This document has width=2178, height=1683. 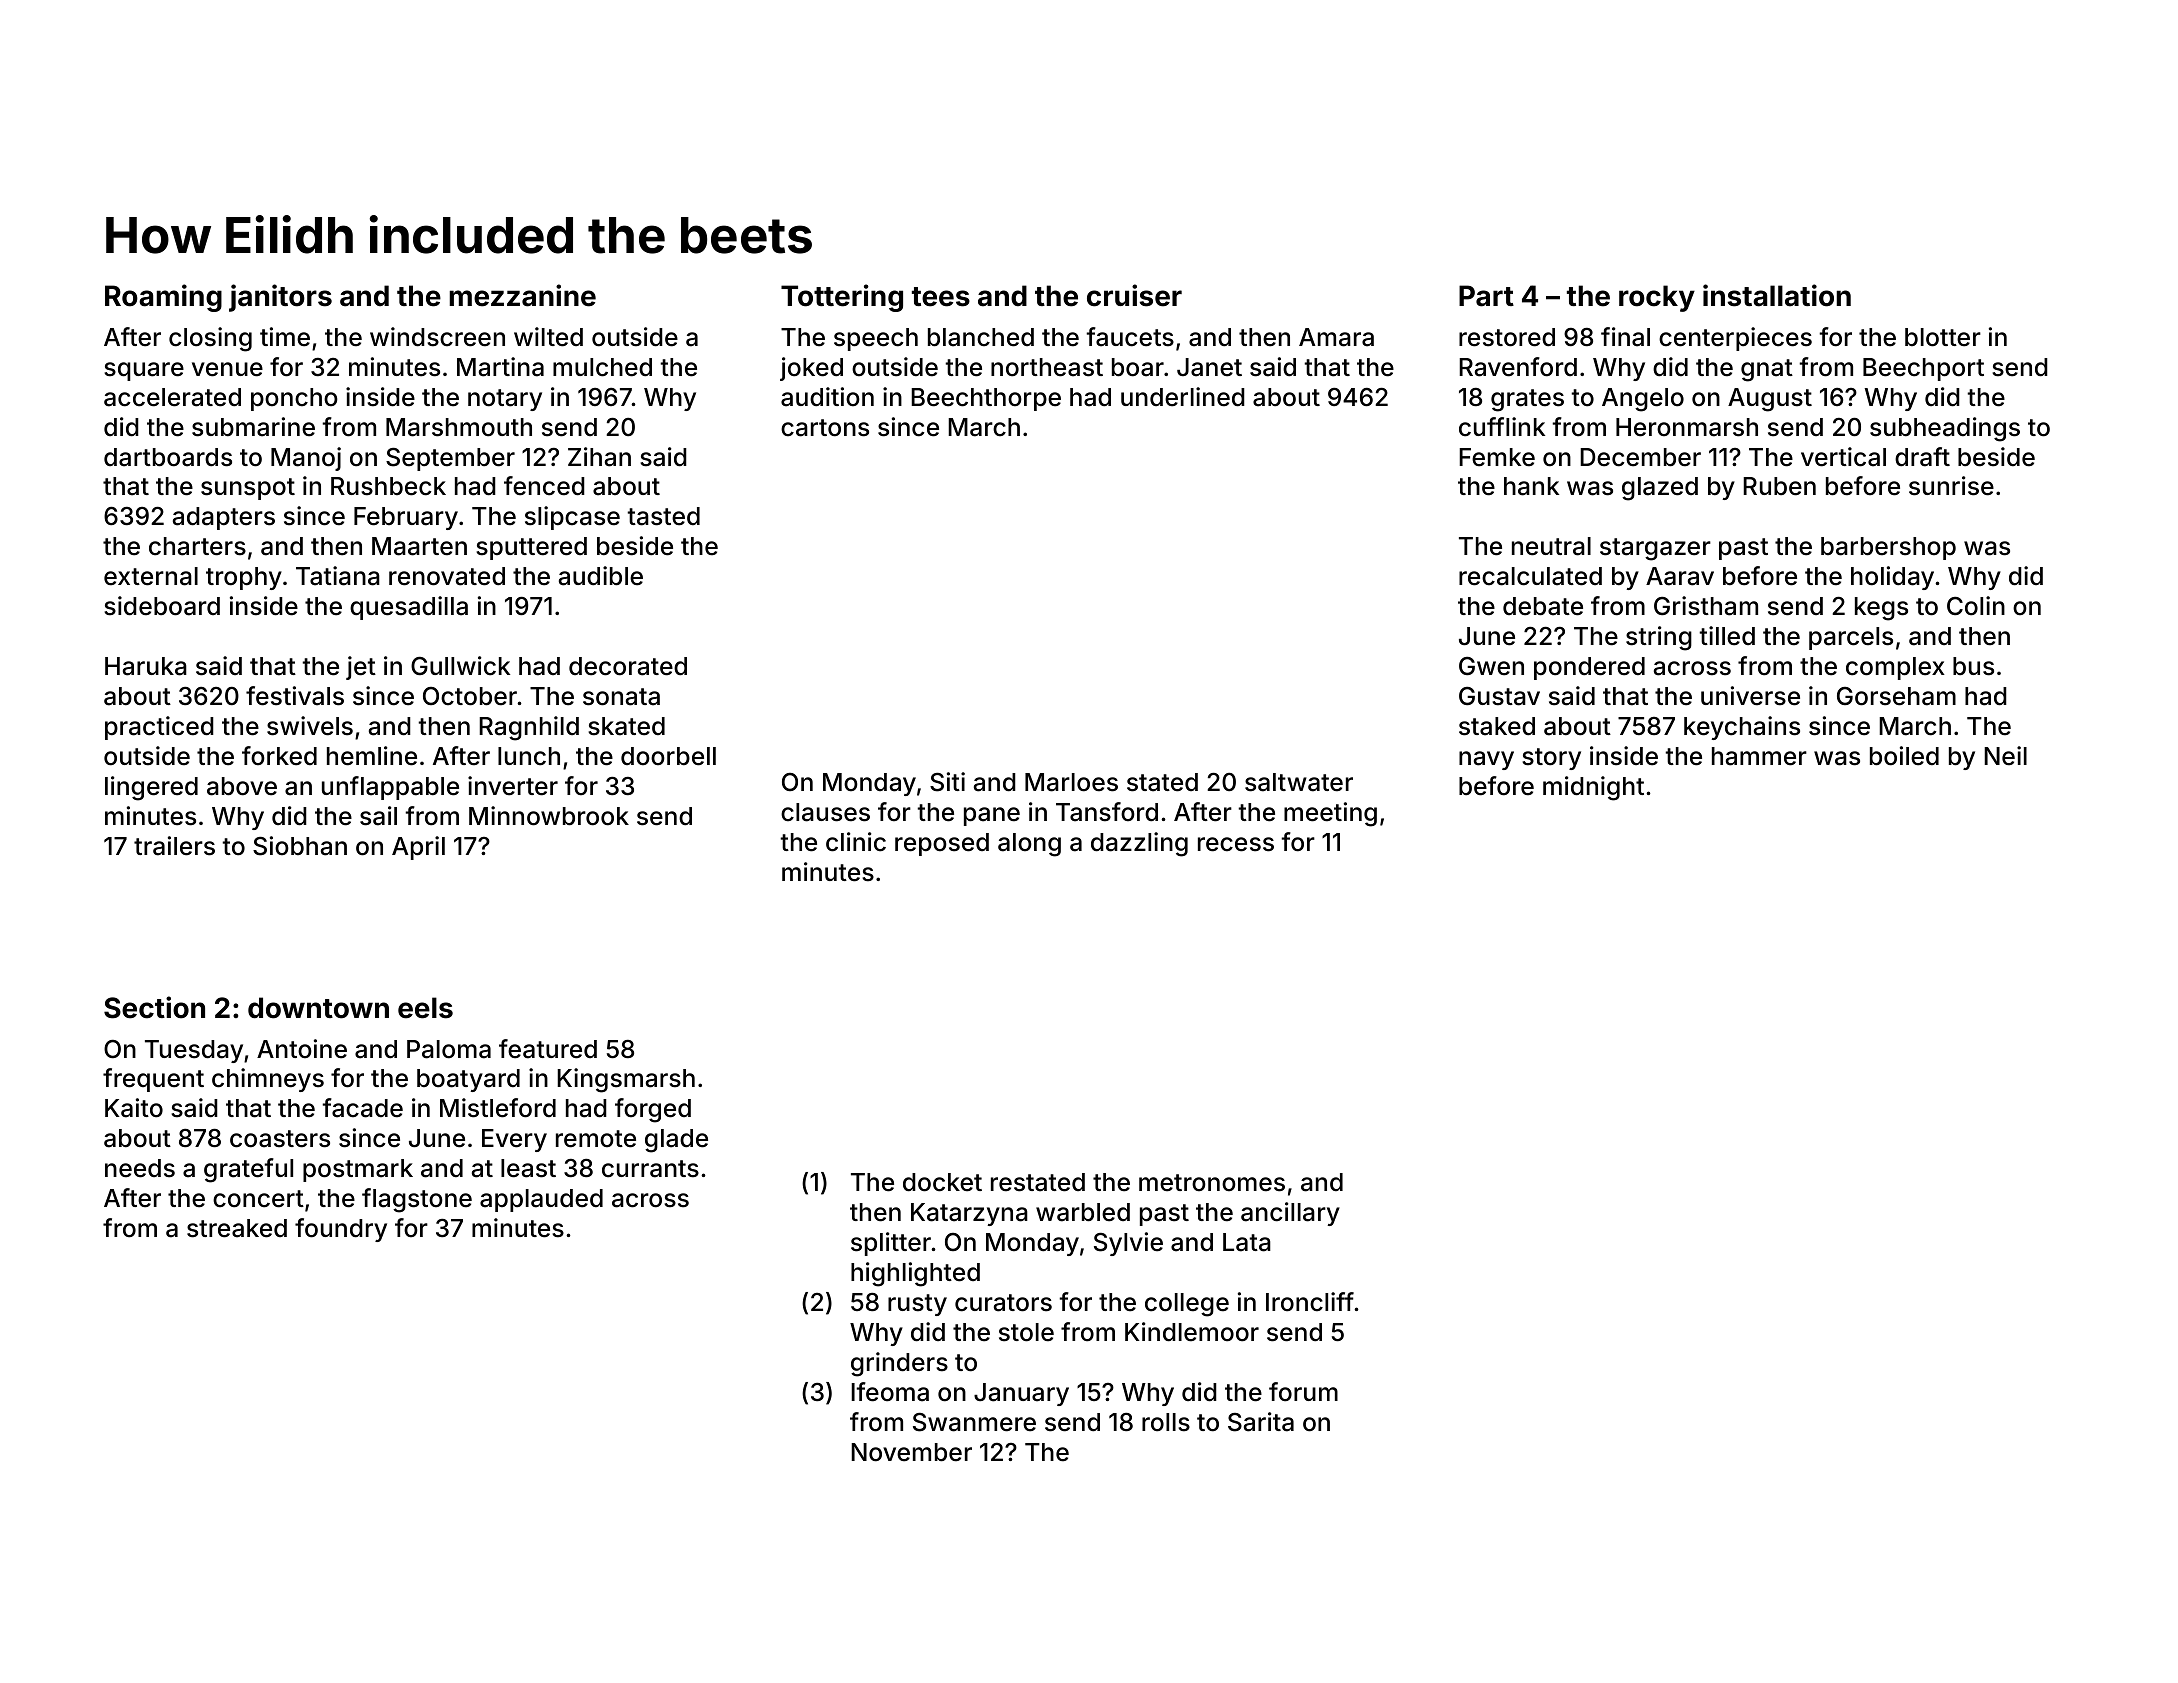 What do you see at coordinates (1330, 814) in the document?
I see `meeting` at bounding box center [1330, 814].
